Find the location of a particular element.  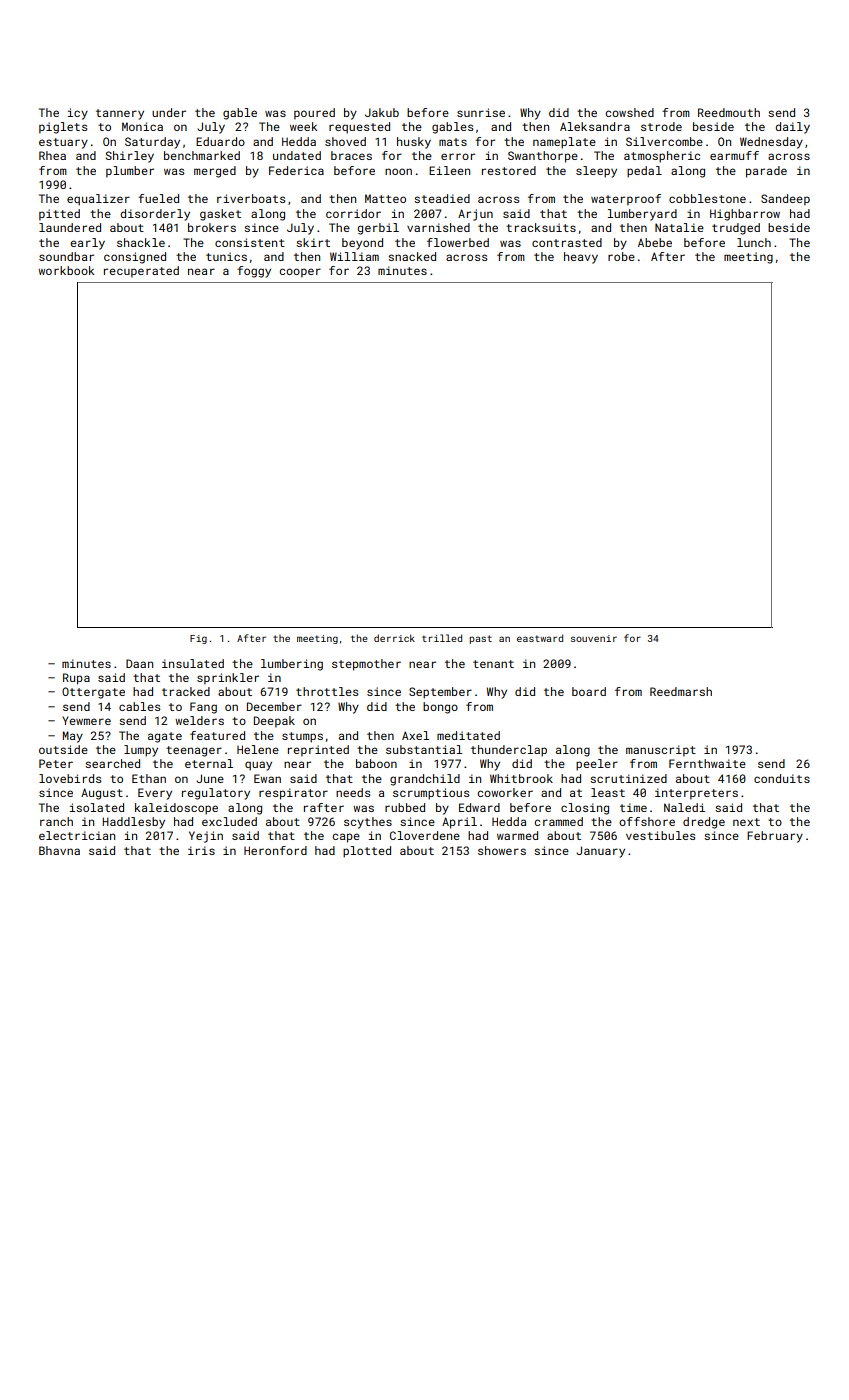

cooper is located at coordinates (300, 273).
